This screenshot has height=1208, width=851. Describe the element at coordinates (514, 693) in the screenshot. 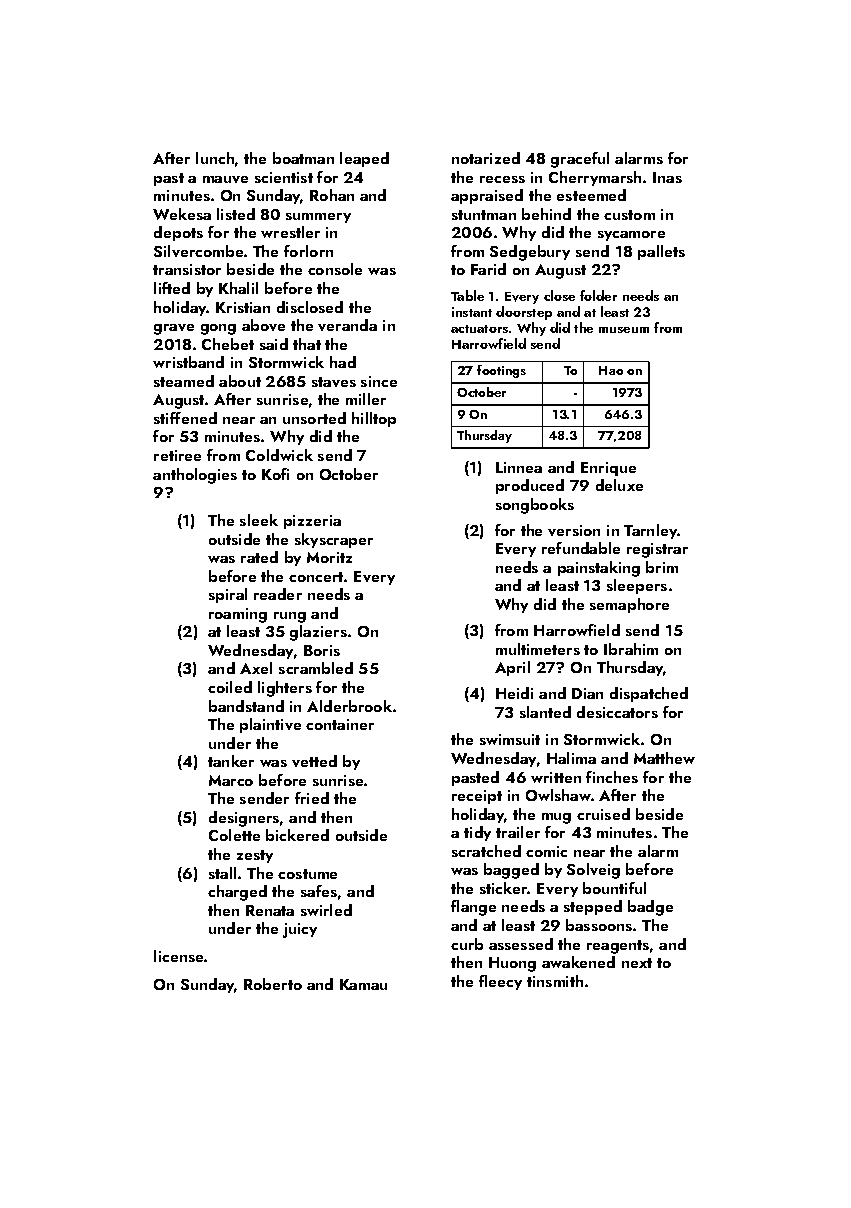

I see `Heidi` at that location.
